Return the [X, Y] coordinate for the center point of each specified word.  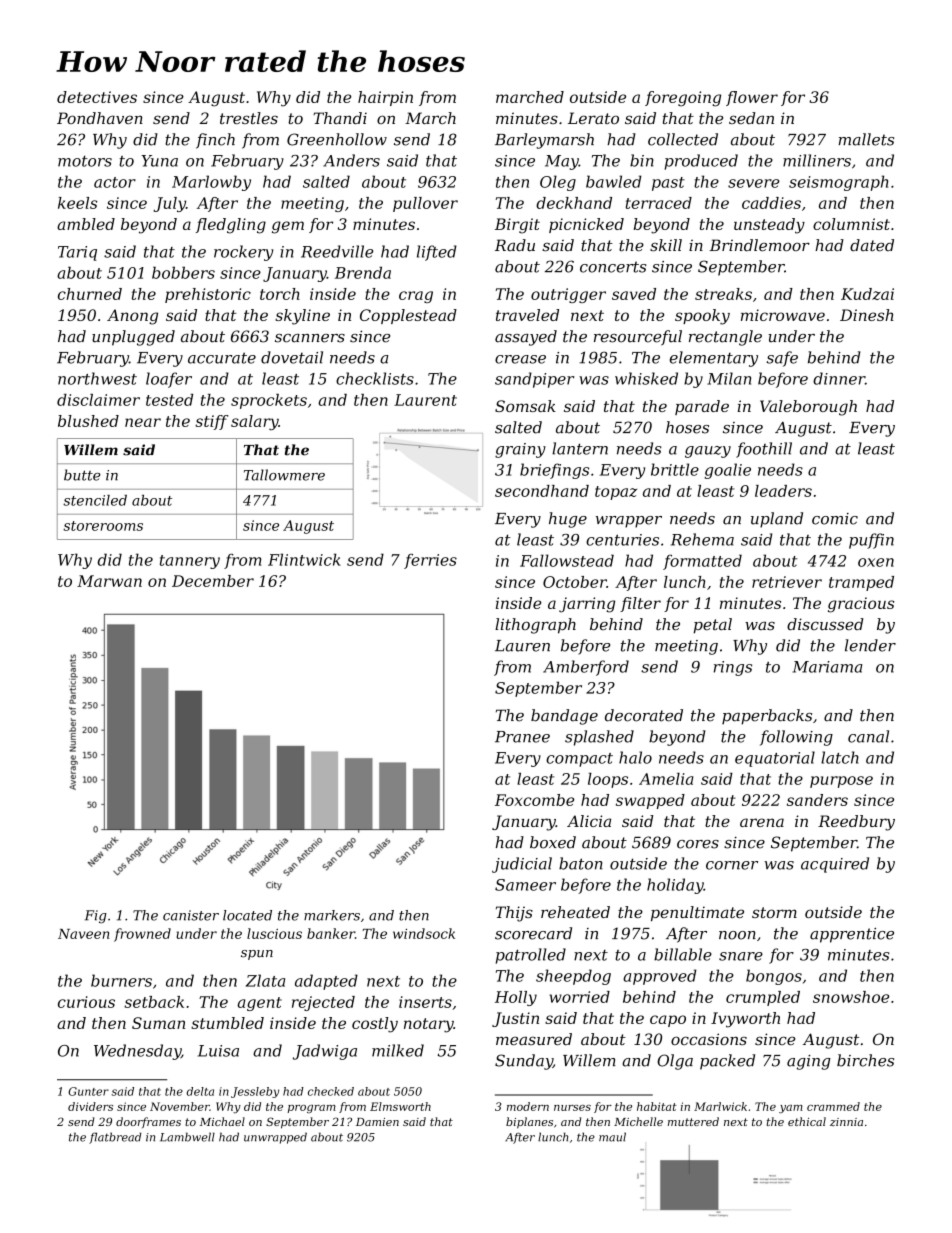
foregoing [683, 99]
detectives [97, 97]
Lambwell [187, 1137]
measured [534, 1039]
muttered [693, 1121]
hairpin [385, 98]
